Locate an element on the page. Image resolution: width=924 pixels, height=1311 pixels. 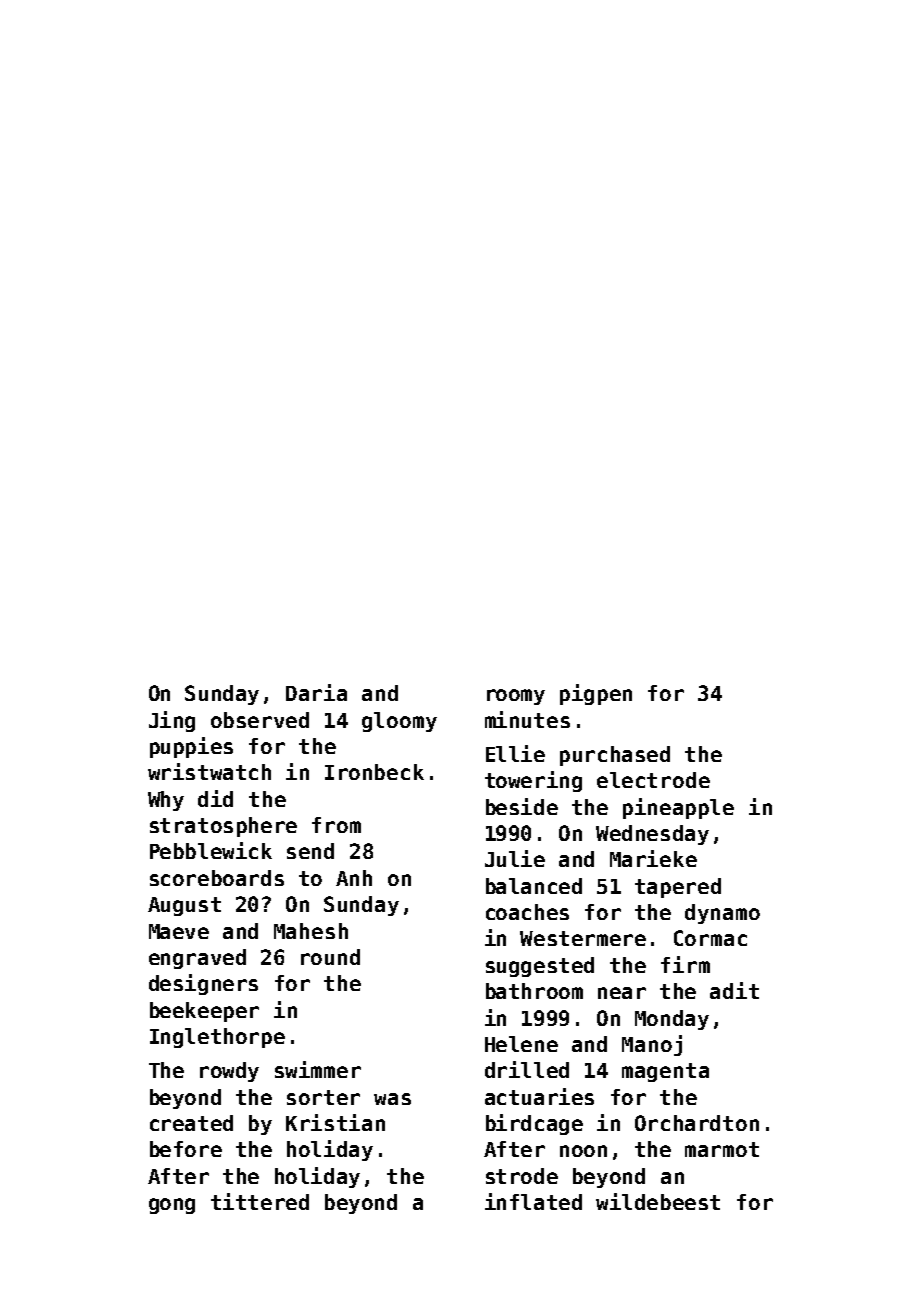
from is located at coordinates (336, 825).
